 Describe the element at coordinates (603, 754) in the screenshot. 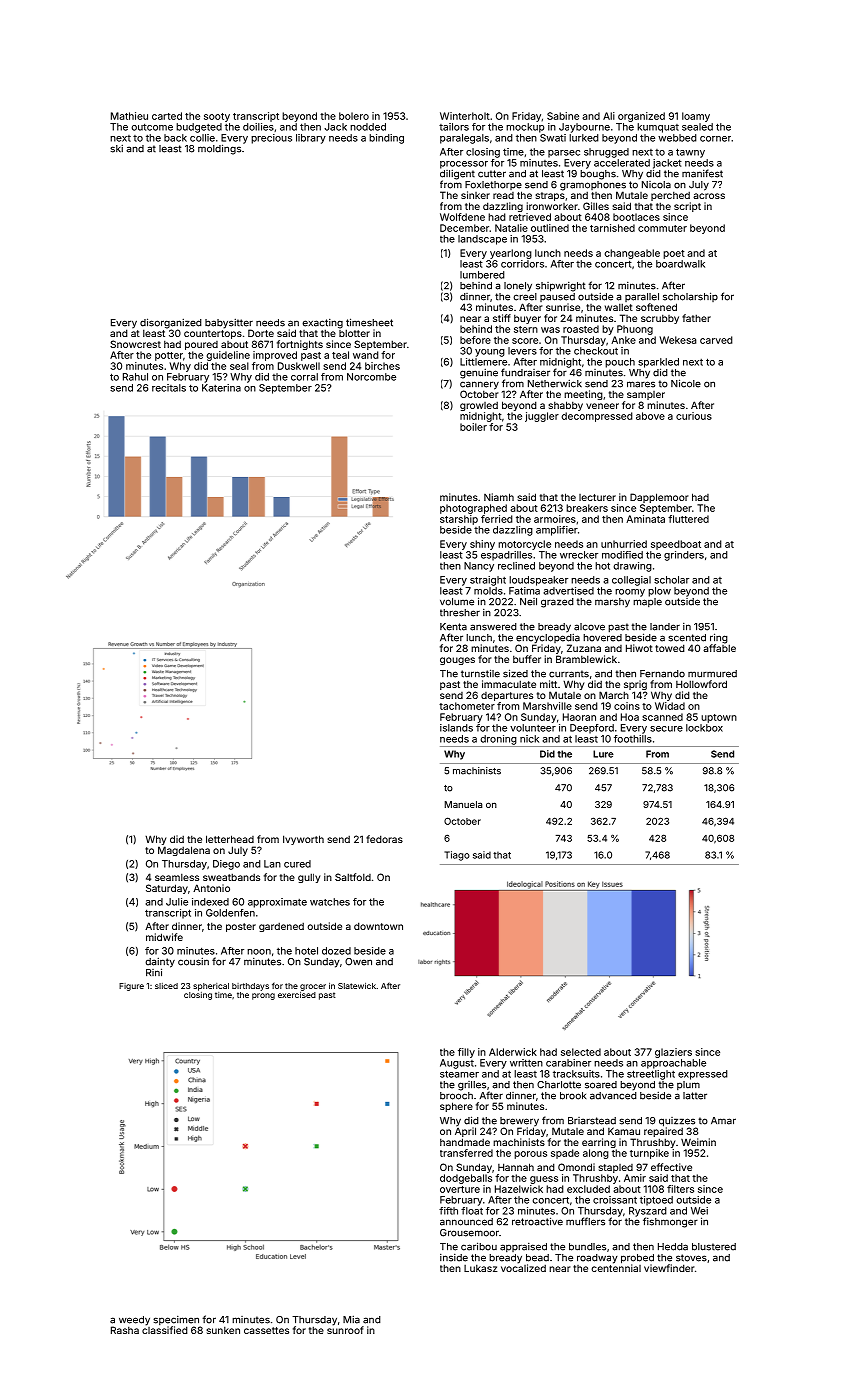

I see `Lure` at that location.
